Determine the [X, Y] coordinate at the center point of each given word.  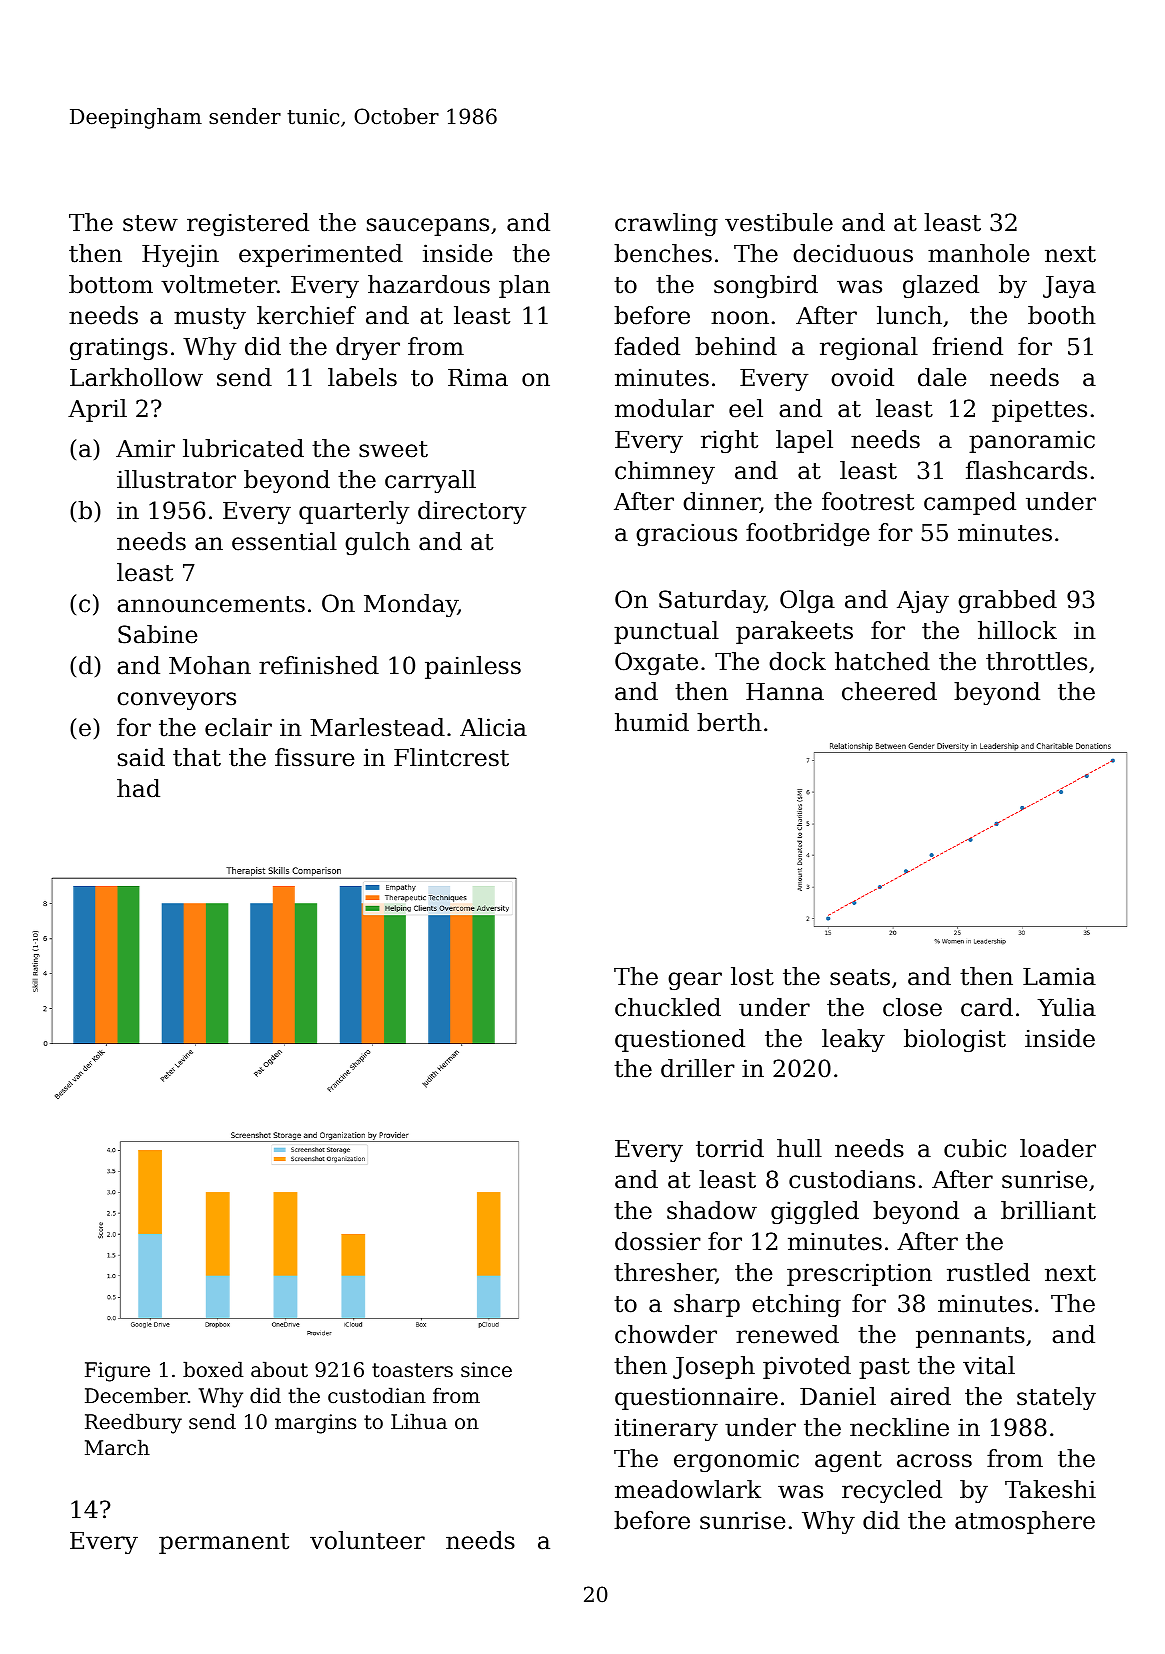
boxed [213, 1369]
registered [248, 224]
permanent [224, 1543]
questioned [680, 1040]
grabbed [1007, 601]
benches [663, 253]
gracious [686, 534]
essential [284, 541]
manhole [978, 253]
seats [860, 977]
